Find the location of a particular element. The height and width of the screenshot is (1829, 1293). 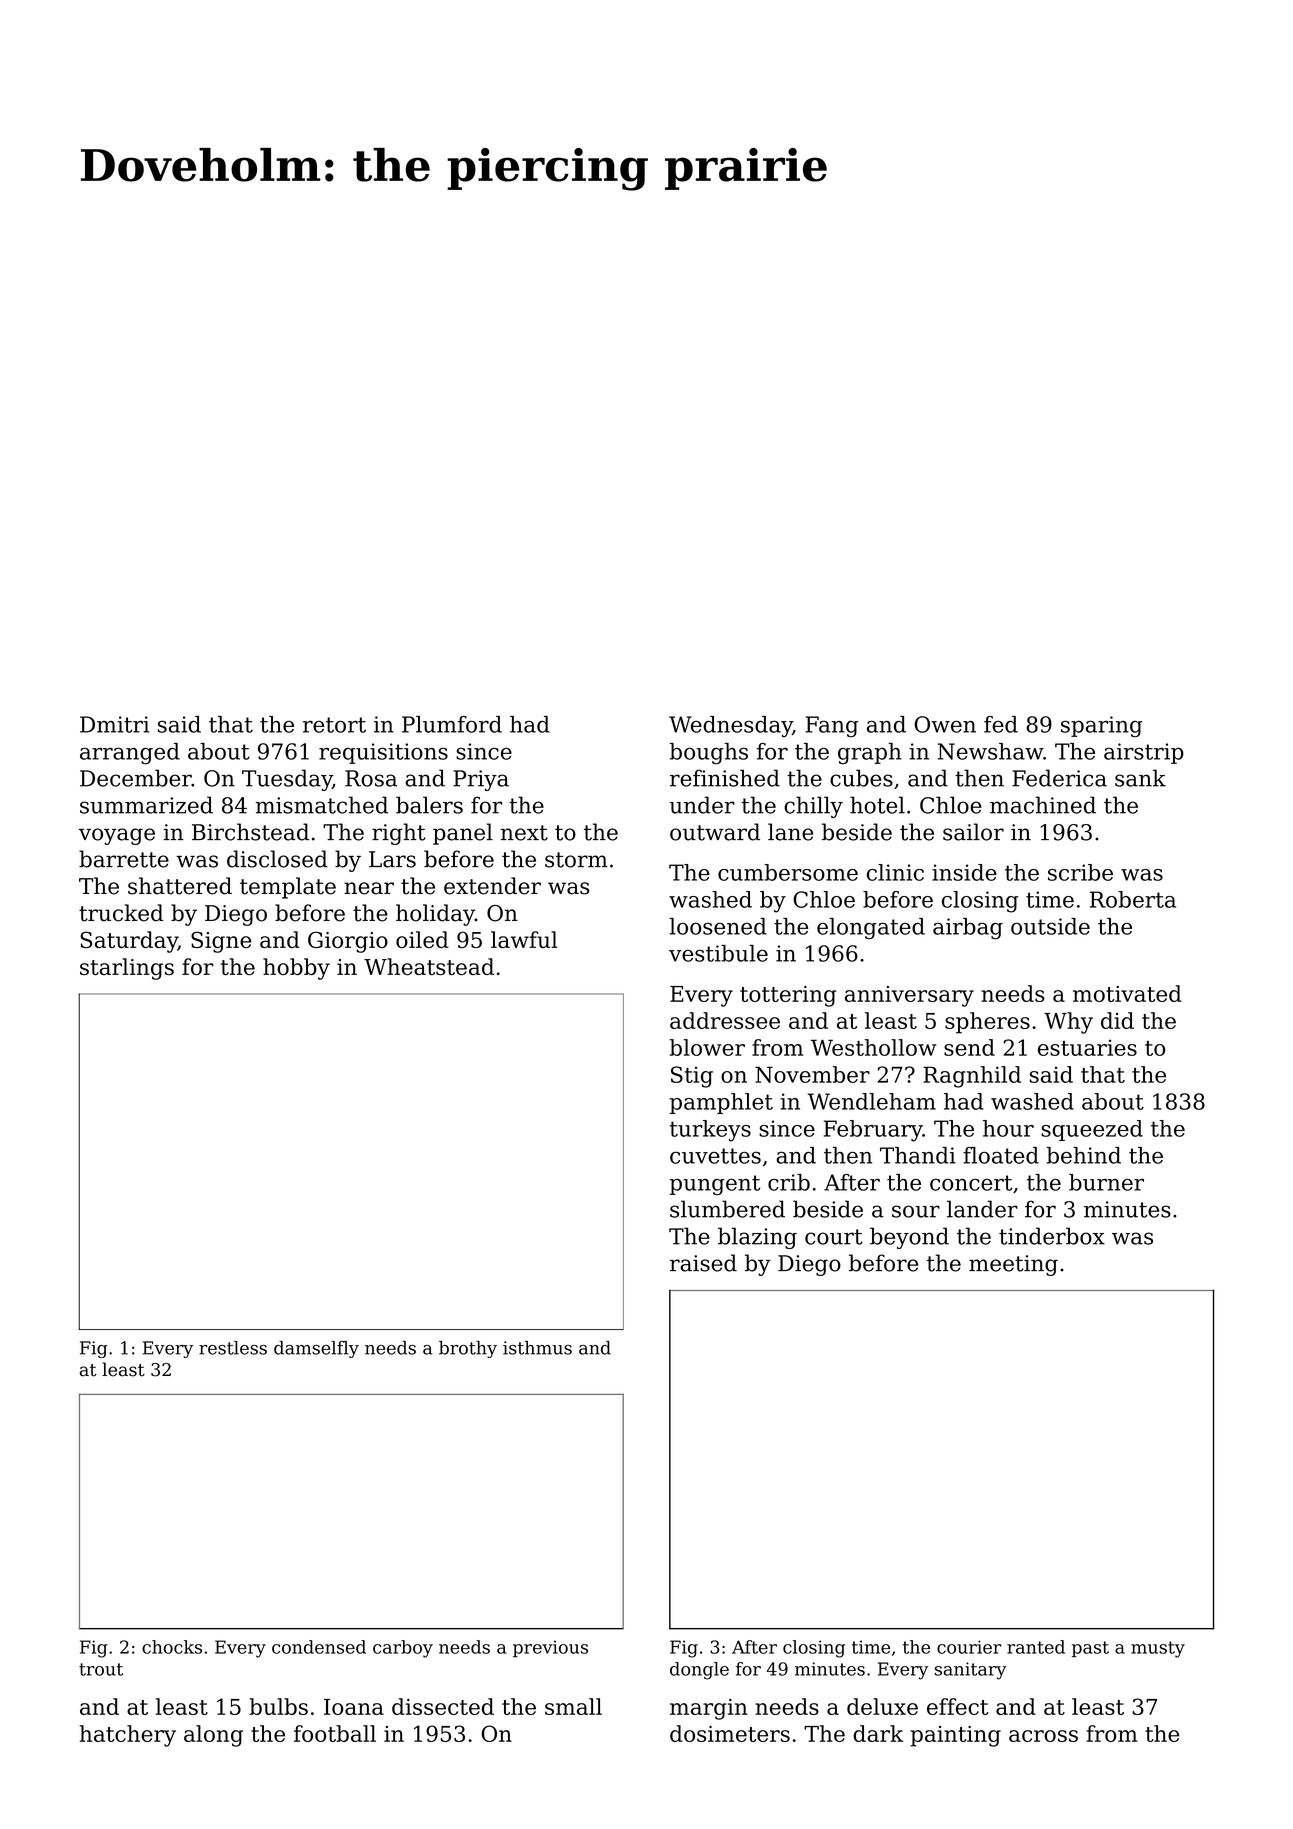

blower is located at coordinates (707, 1047).
